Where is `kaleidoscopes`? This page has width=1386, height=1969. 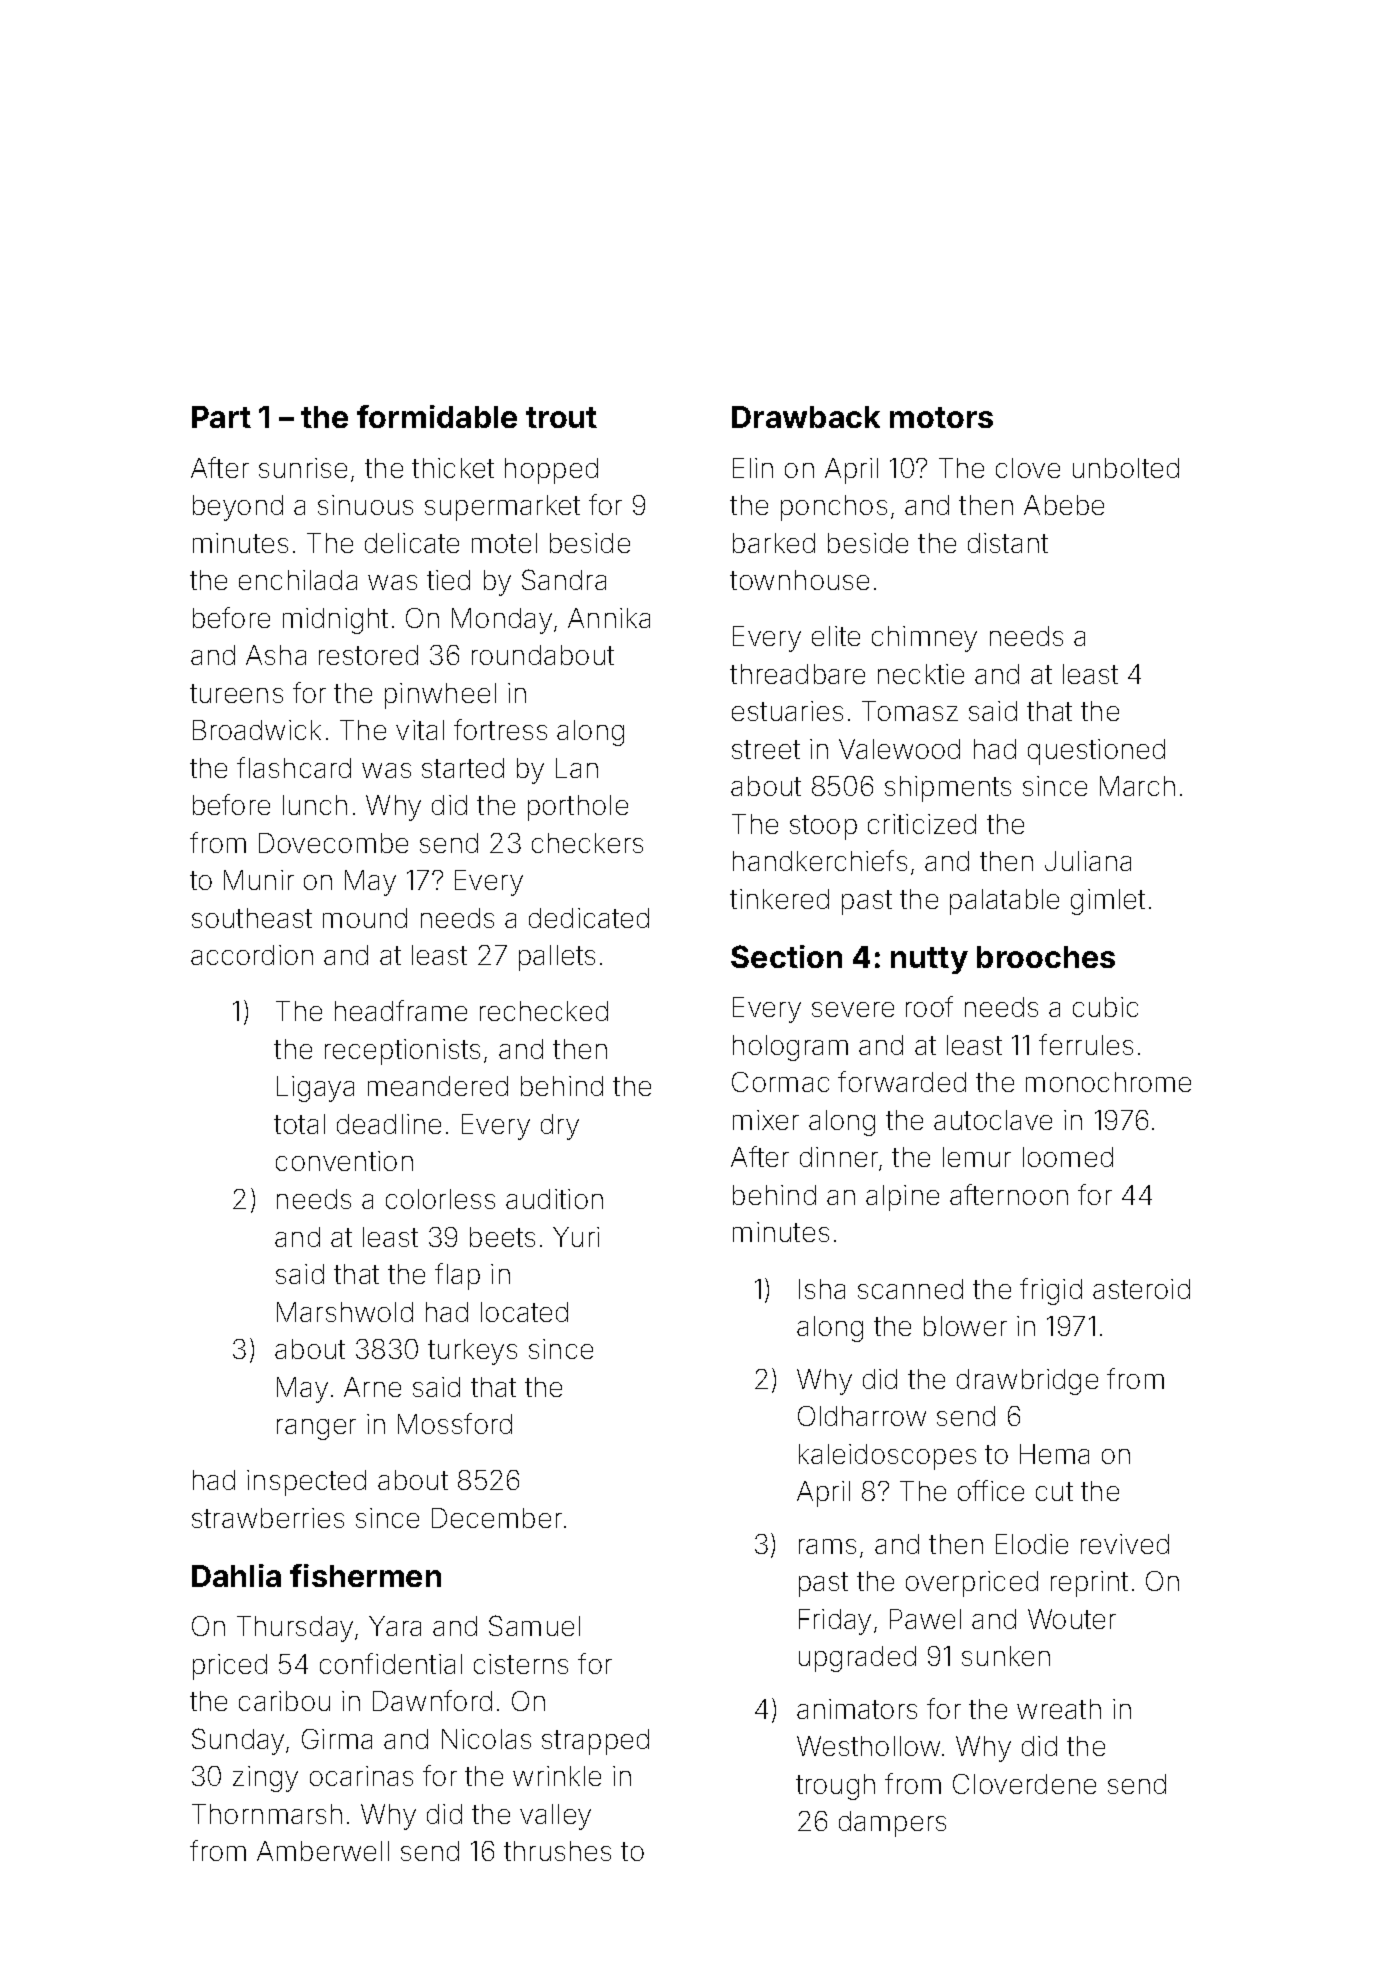
kaleidoscopes is located at coordinates (887, 1457).
